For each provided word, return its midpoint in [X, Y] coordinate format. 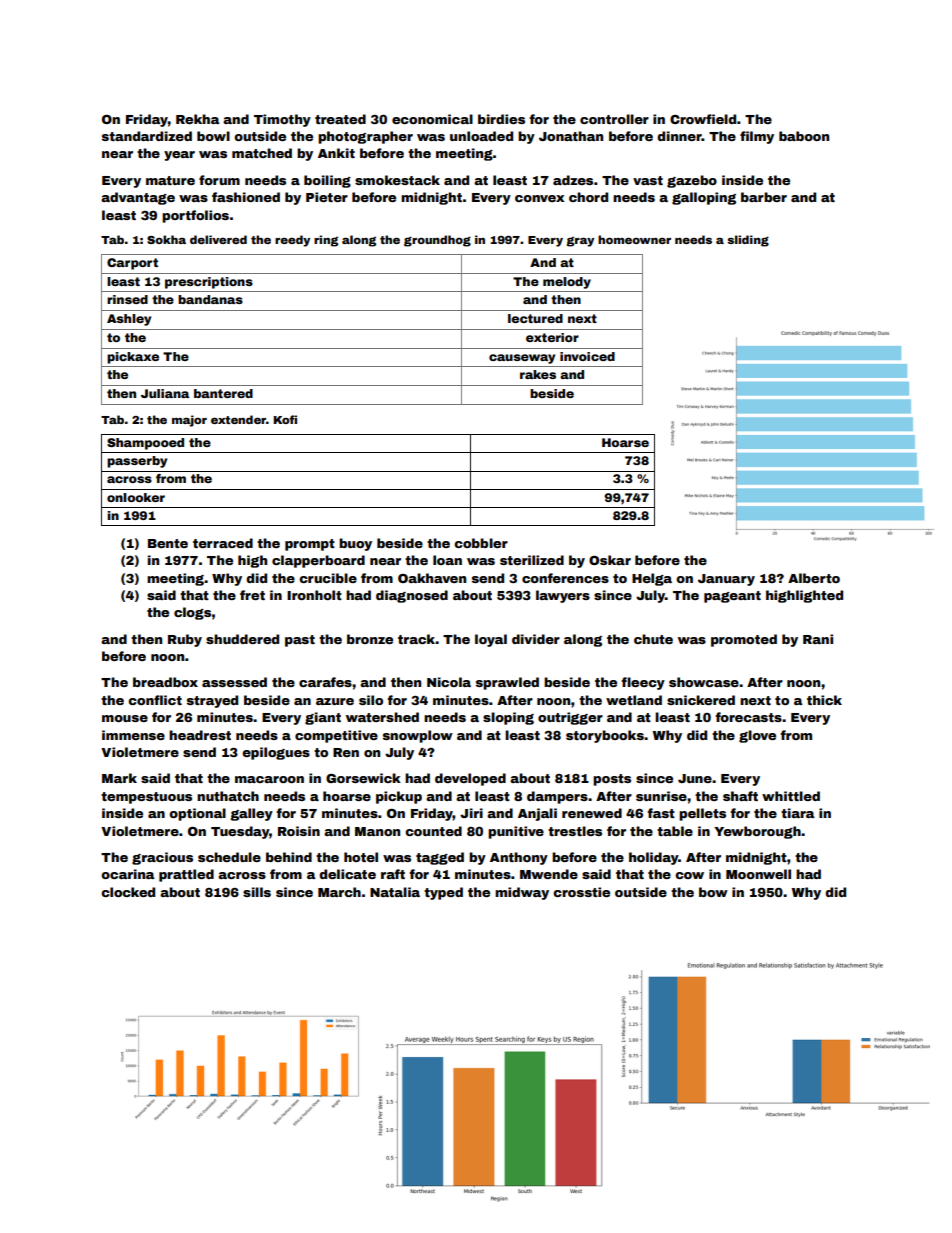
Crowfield [703, 119]
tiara [798, 813]
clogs [192, 613]
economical [432, 119]
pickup [399, 797]
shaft [740, 796]
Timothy [282, 120]
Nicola [449, 682]
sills [257, 892]
